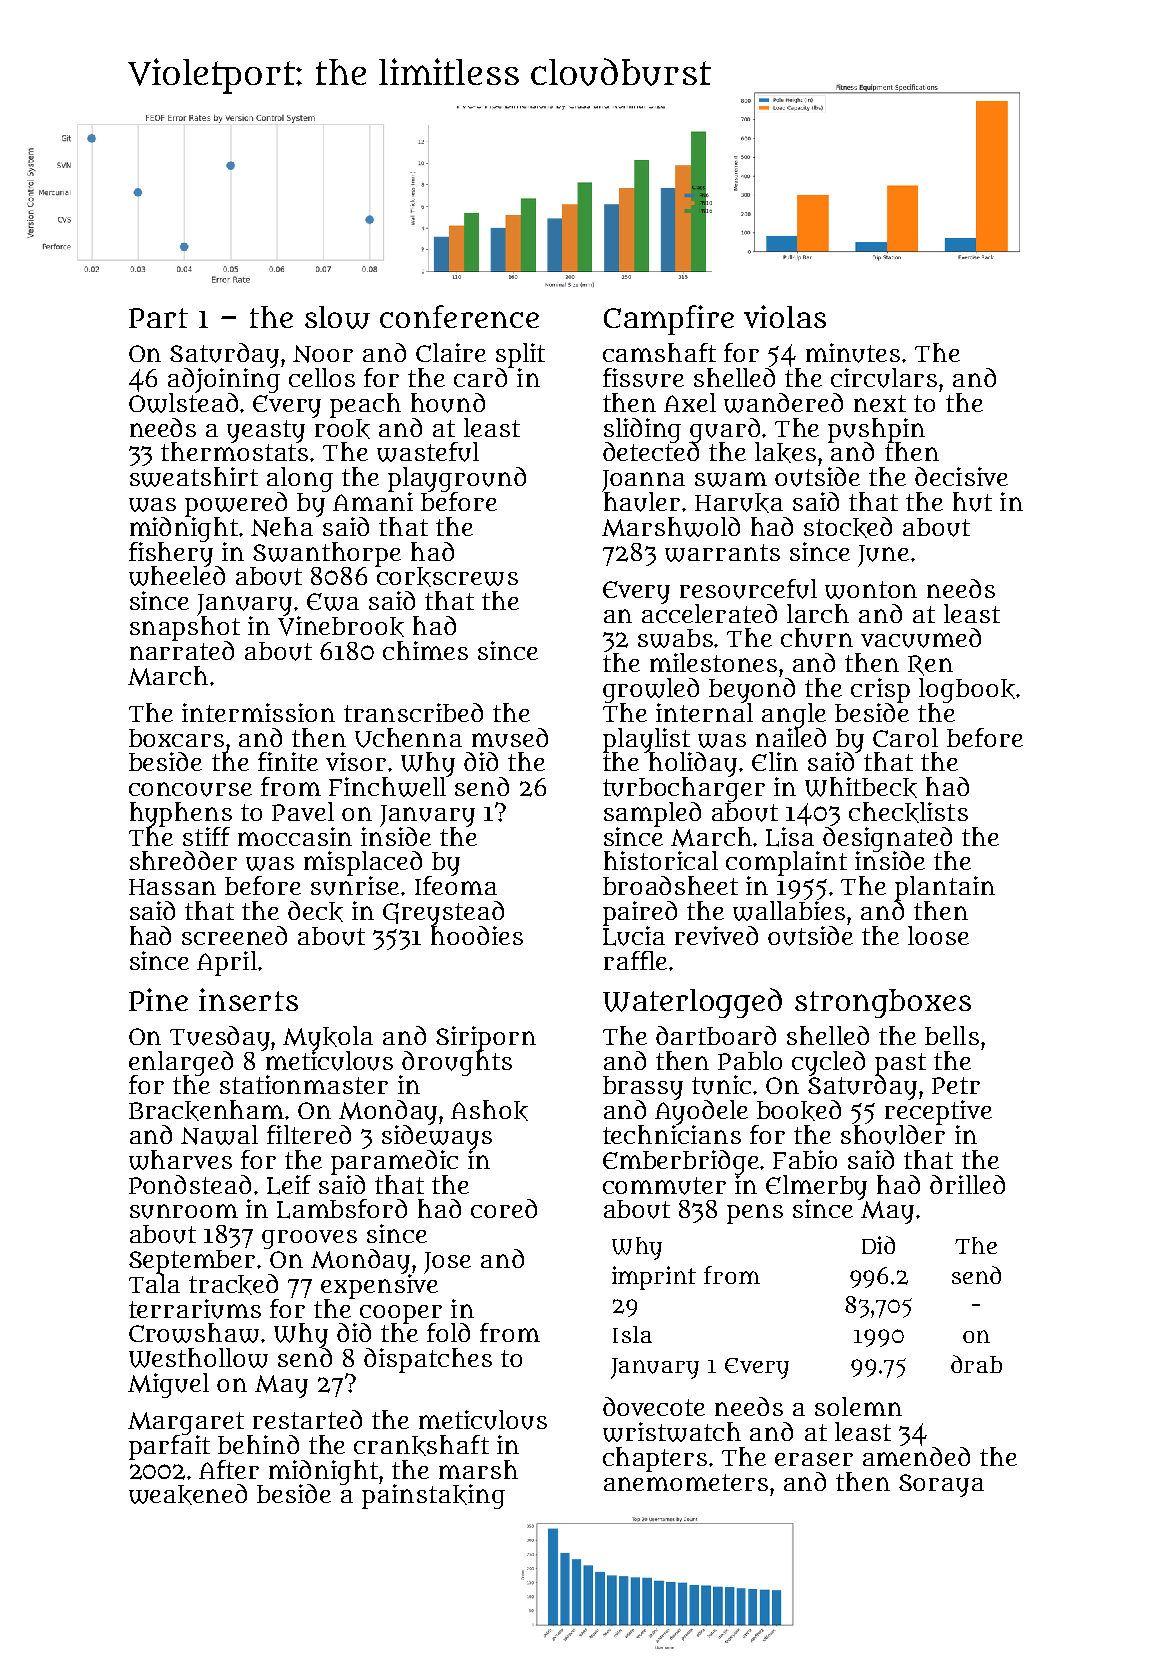 The image size is (1155, 1673). I want to click on Noor, so click(323, 354).
